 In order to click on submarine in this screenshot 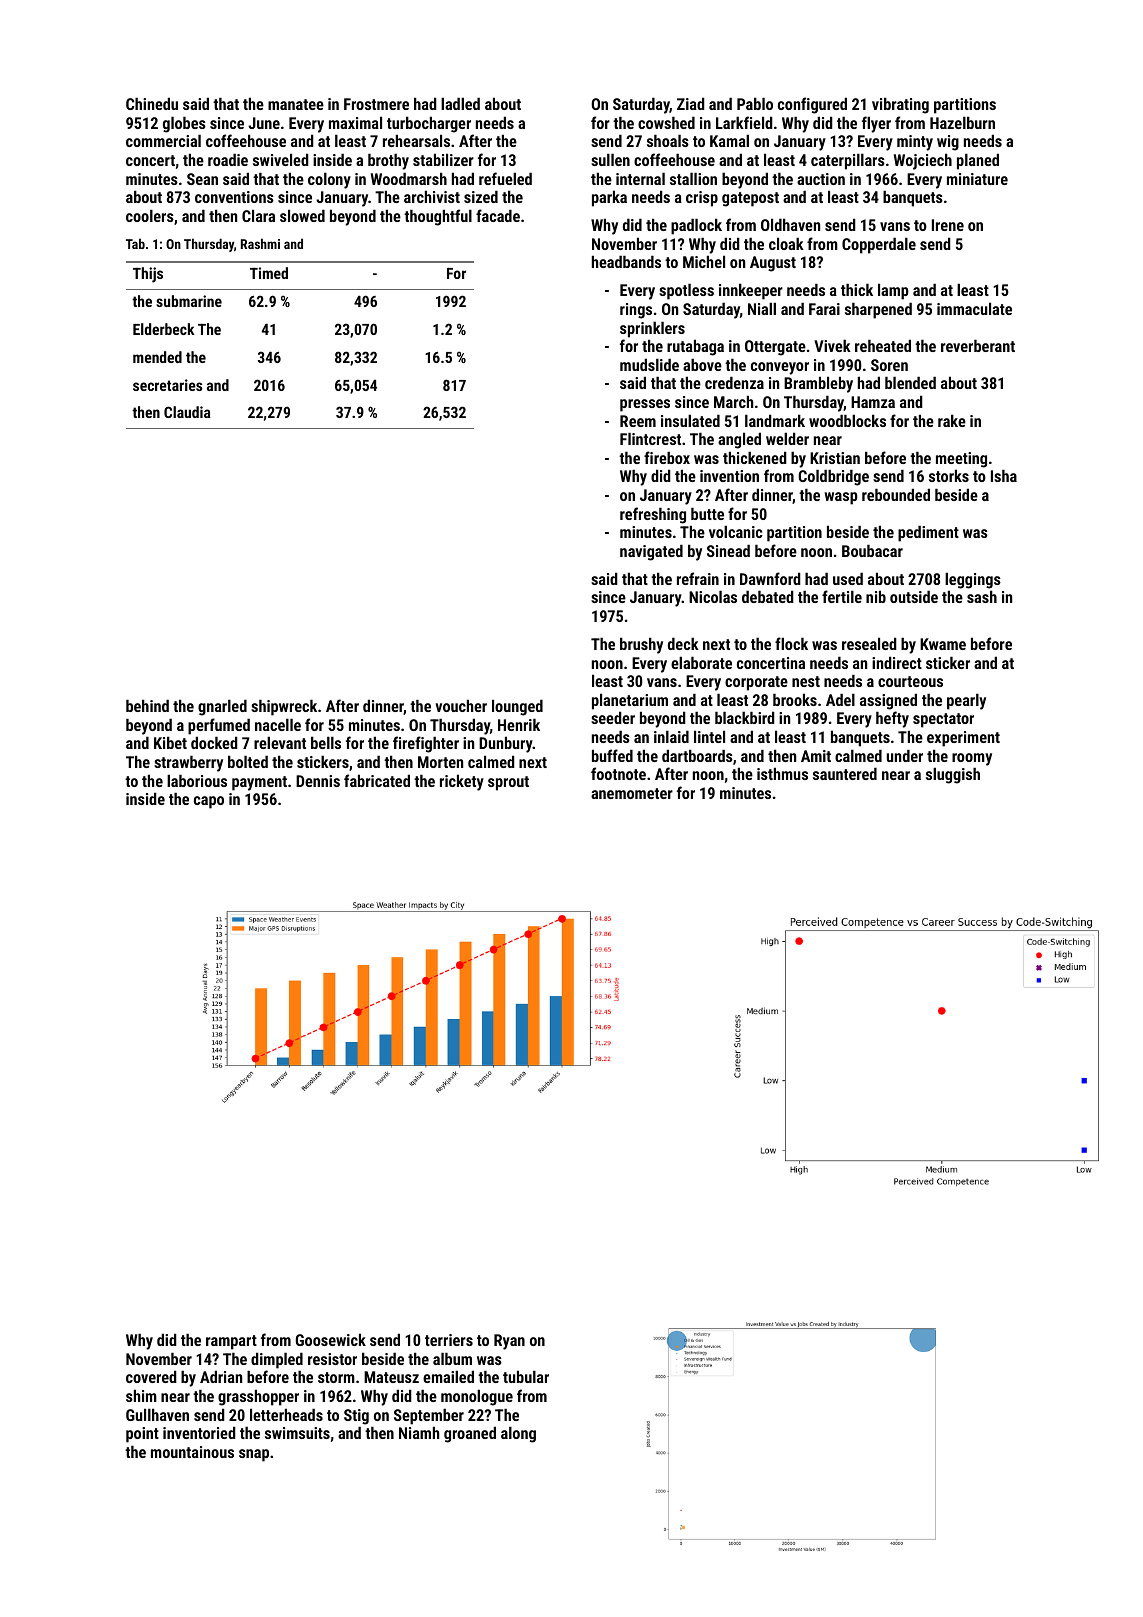, I will do `click(189, 301)`.
